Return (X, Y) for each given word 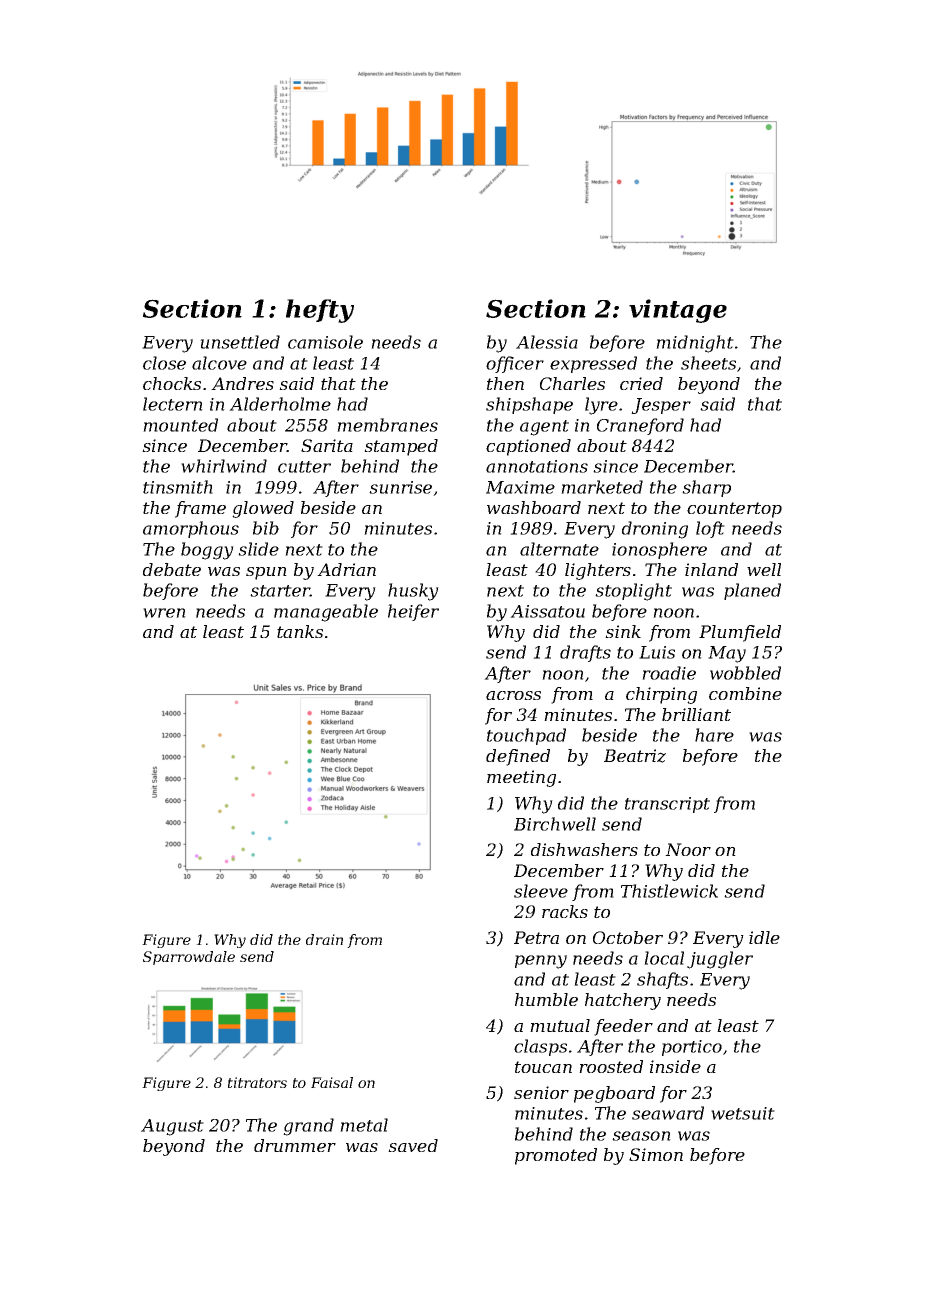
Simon (656, 1154)
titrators (257, 1082)
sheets (708, 363)
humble (546, 999)
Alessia (547, 342)
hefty (320, 311)
